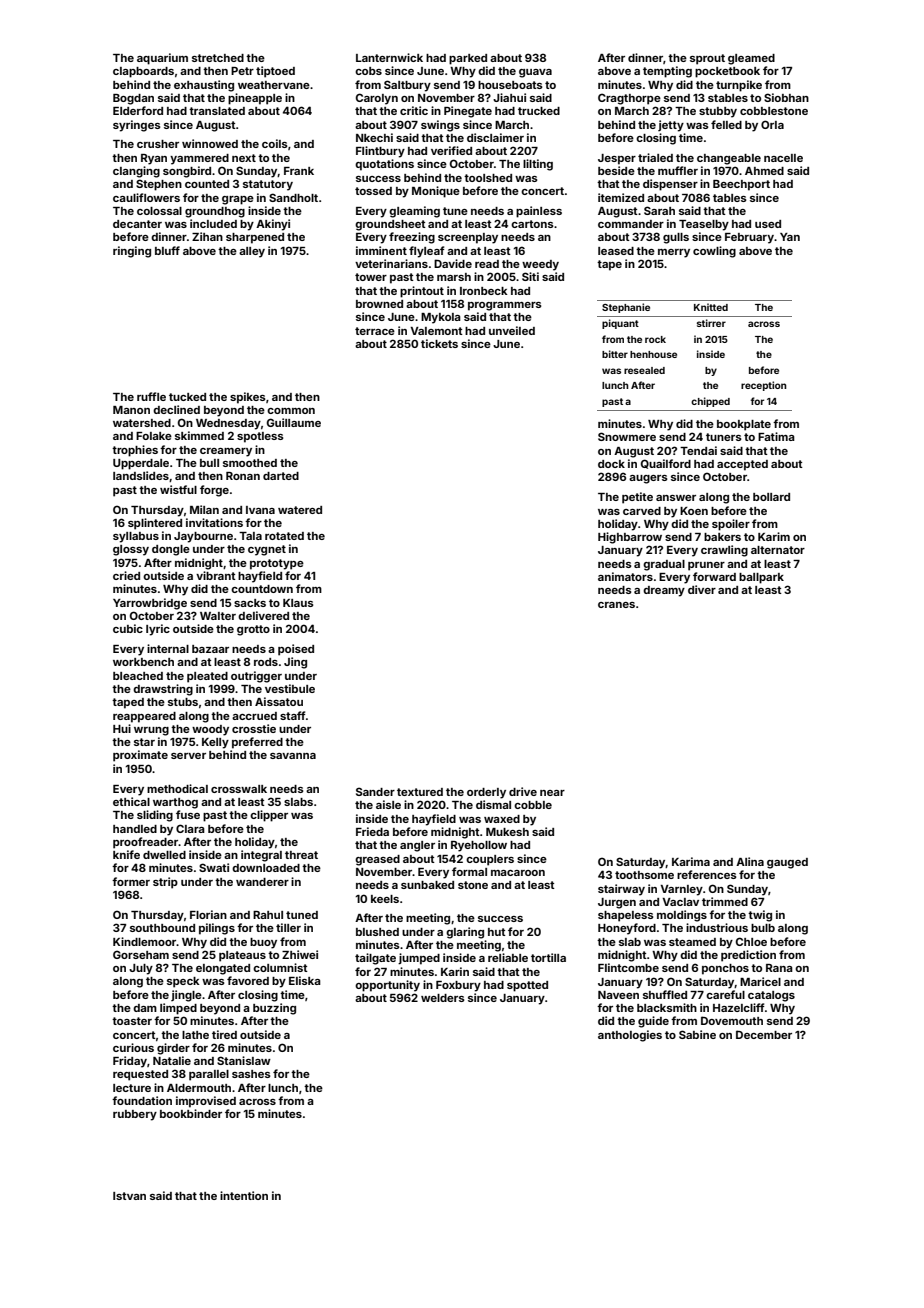 The width and height of the screenshot is (924, 1308). Describe the element at coordinates (741, 185) in the screenshot. I see `Beechport` at that location.
